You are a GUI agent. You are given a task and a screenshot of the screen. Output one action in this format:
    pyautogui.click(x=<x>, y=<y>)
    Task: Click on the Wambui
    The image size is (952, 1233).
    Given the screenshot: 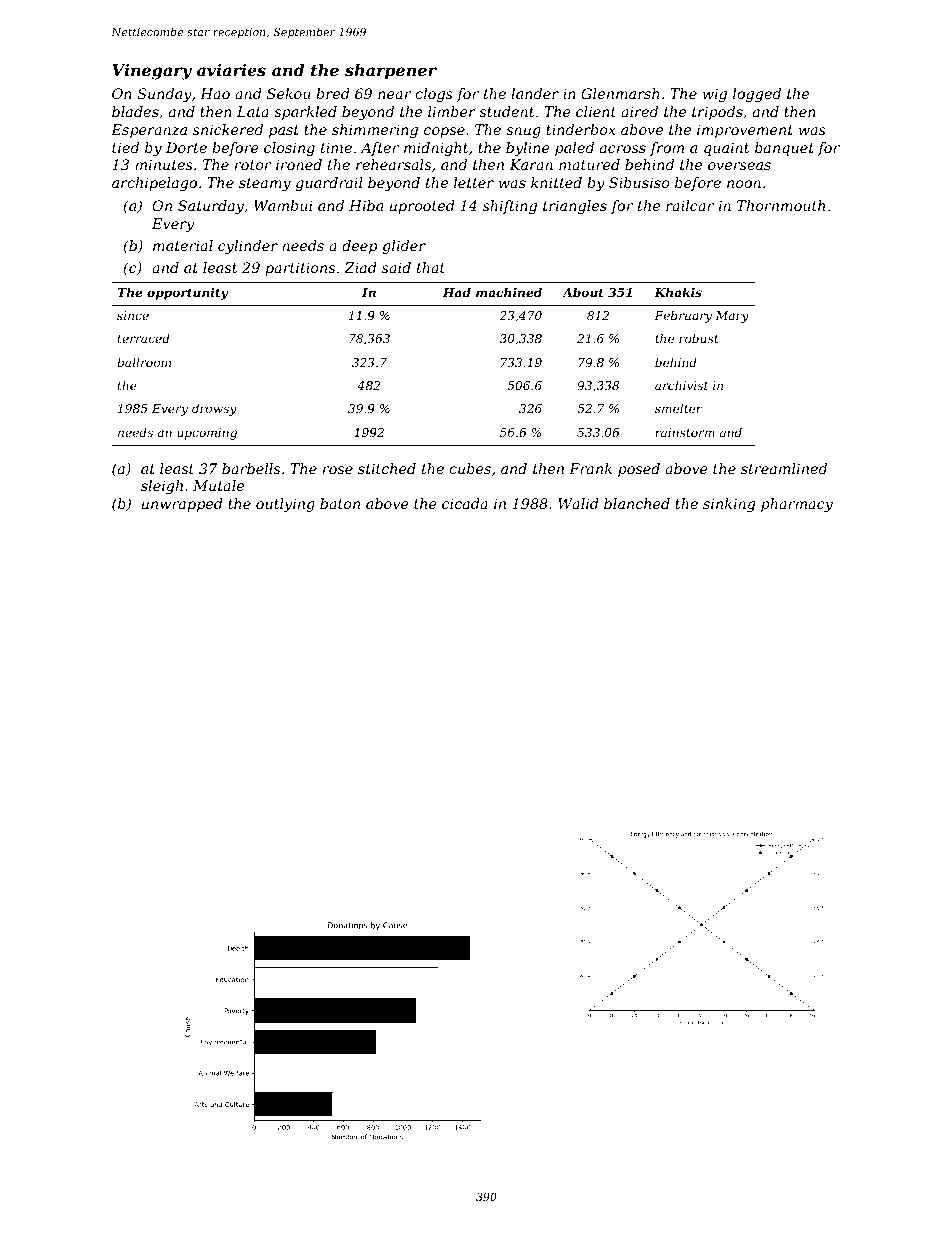 What is the action you would take?
    pyautogui.click(x=283, y=205)
